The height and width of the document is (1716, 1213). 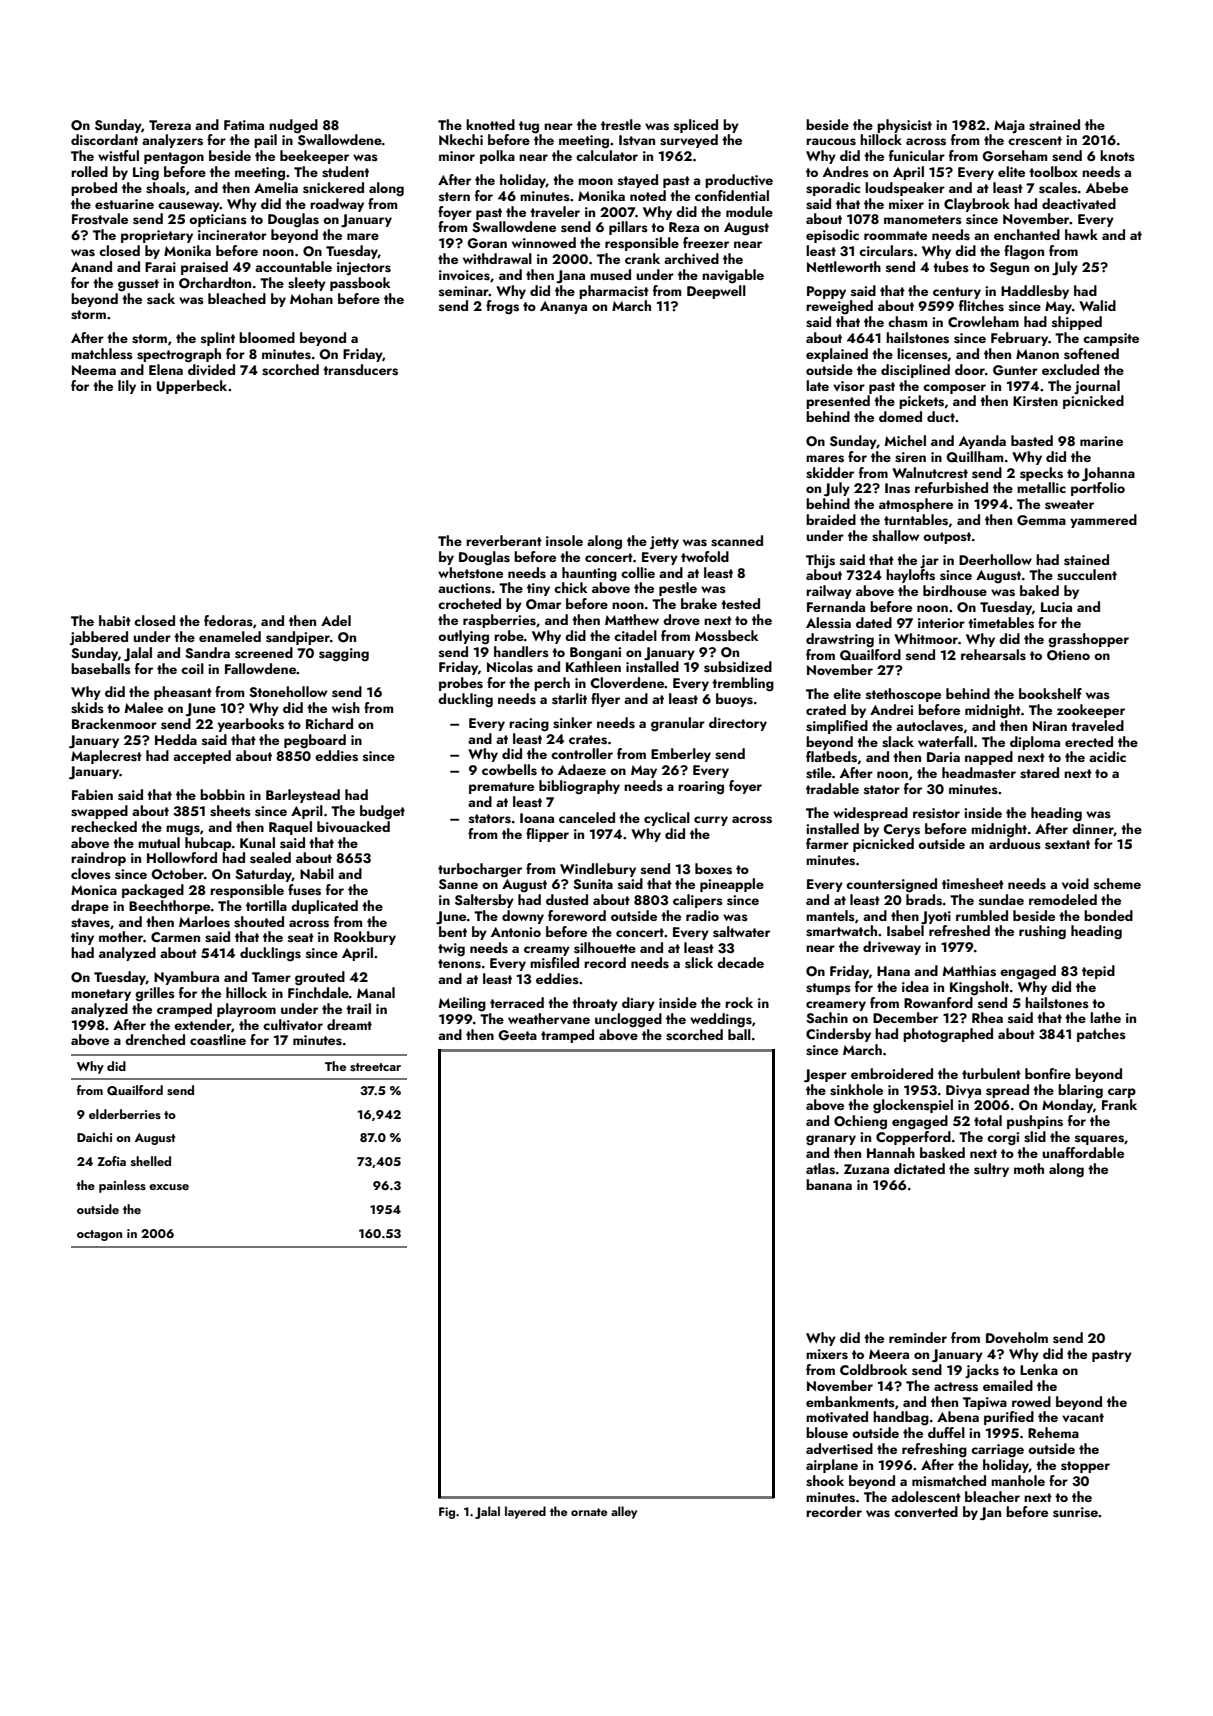 What do you see at coordinates (701, 788) in the document?
I see `roaring` at bounding box center [701, 788].
